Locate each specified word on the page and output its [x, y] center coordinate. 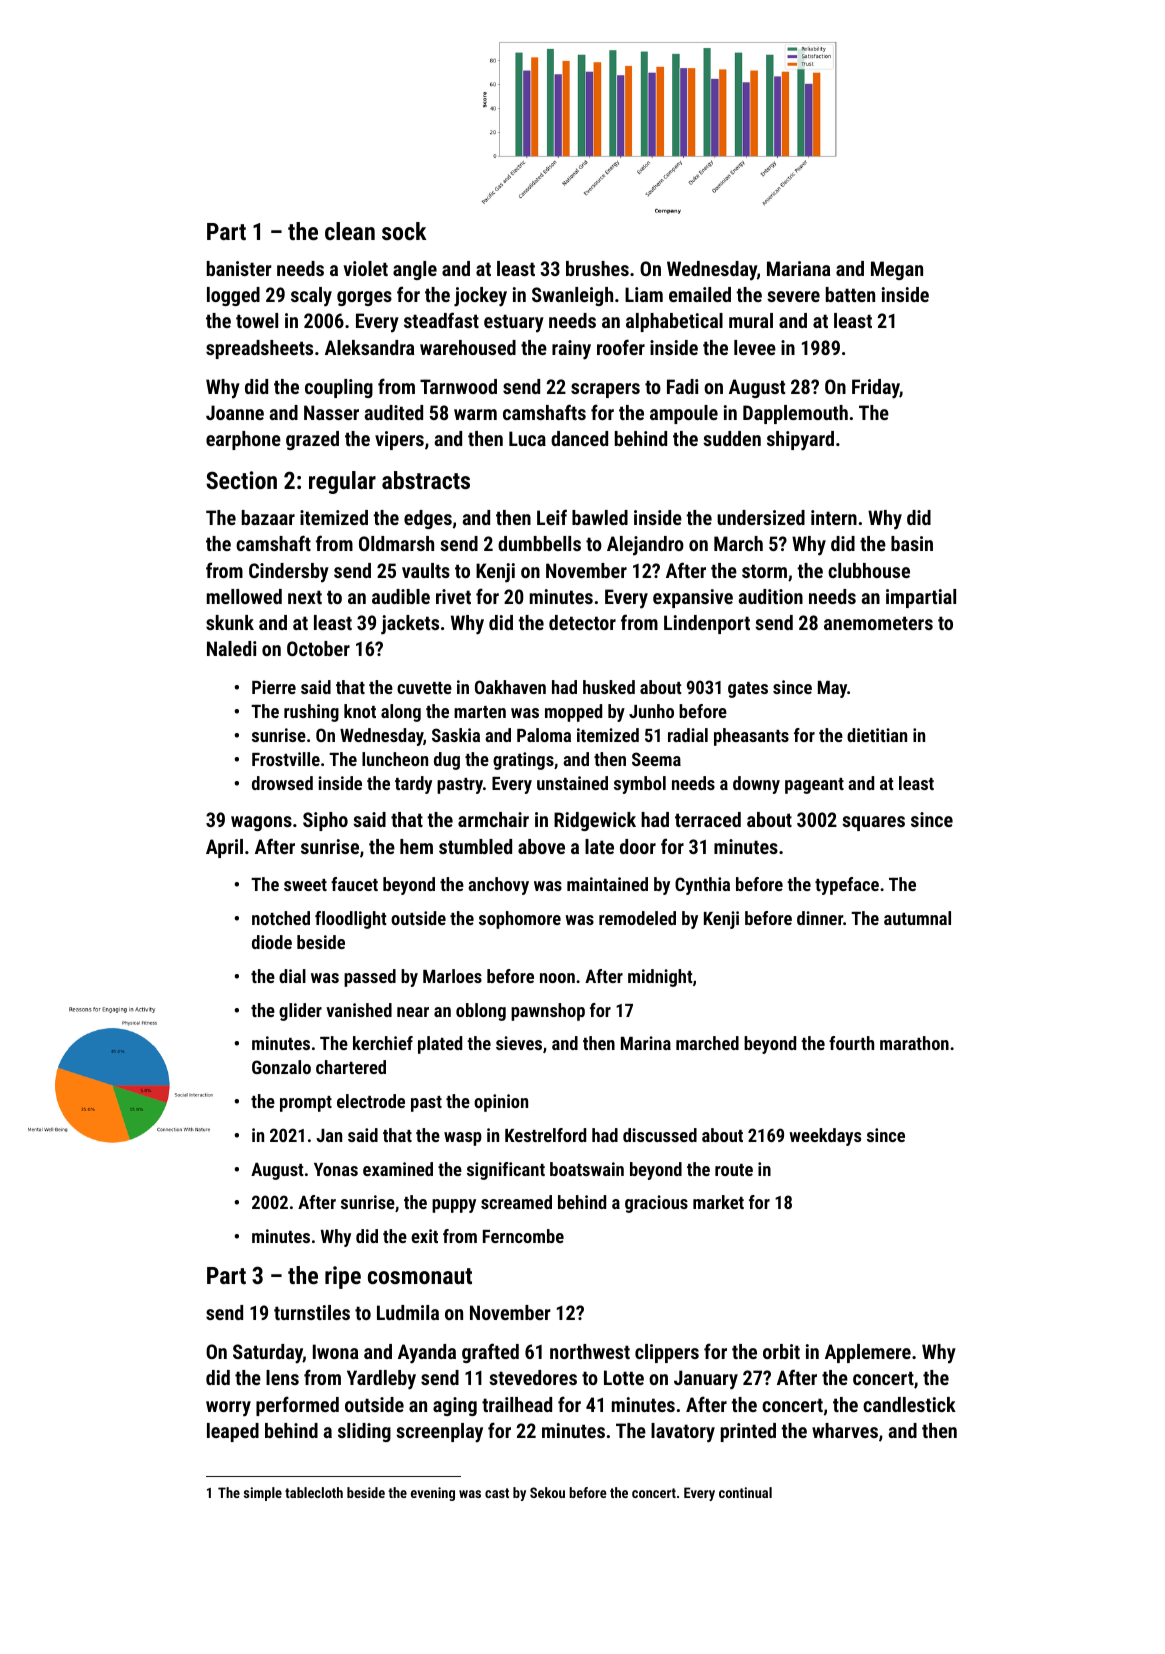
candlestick [909, 1404]
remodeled [637, 918]
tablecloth [314, 1492]
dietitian [877, 735]
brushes [597, 268]
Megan [897, 270]
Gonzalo [281, 1067]
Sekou [547, 1492]
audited [394, 412]
